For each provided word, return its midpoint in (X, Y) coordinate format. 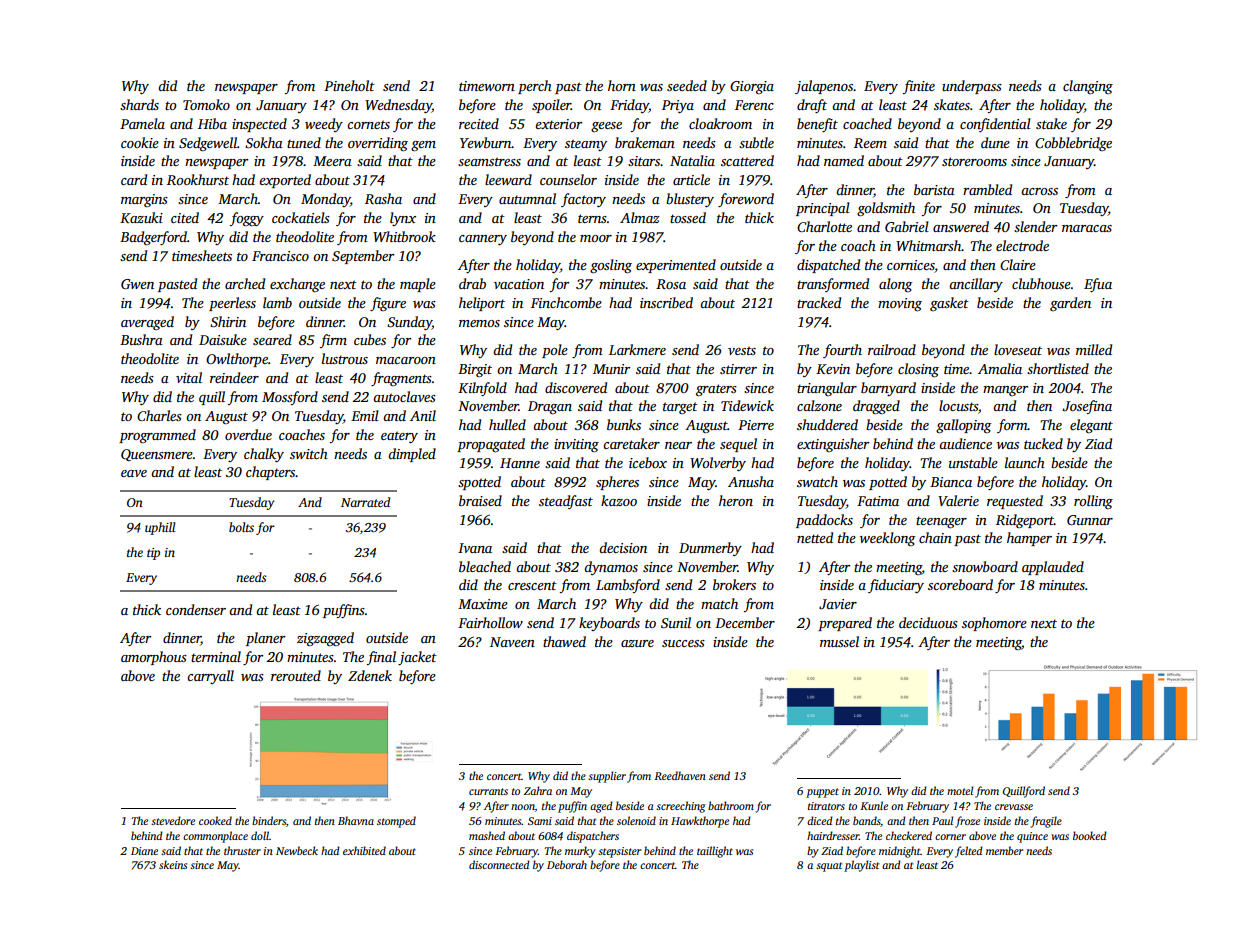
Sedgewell (208, 144)
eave (134, 473)
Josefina (1087, 407)
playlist (861, 866)
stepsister (619, 852)
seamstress (489, 161)
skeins (173, 864)
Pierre (756, 425)
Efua (1098, 285)
